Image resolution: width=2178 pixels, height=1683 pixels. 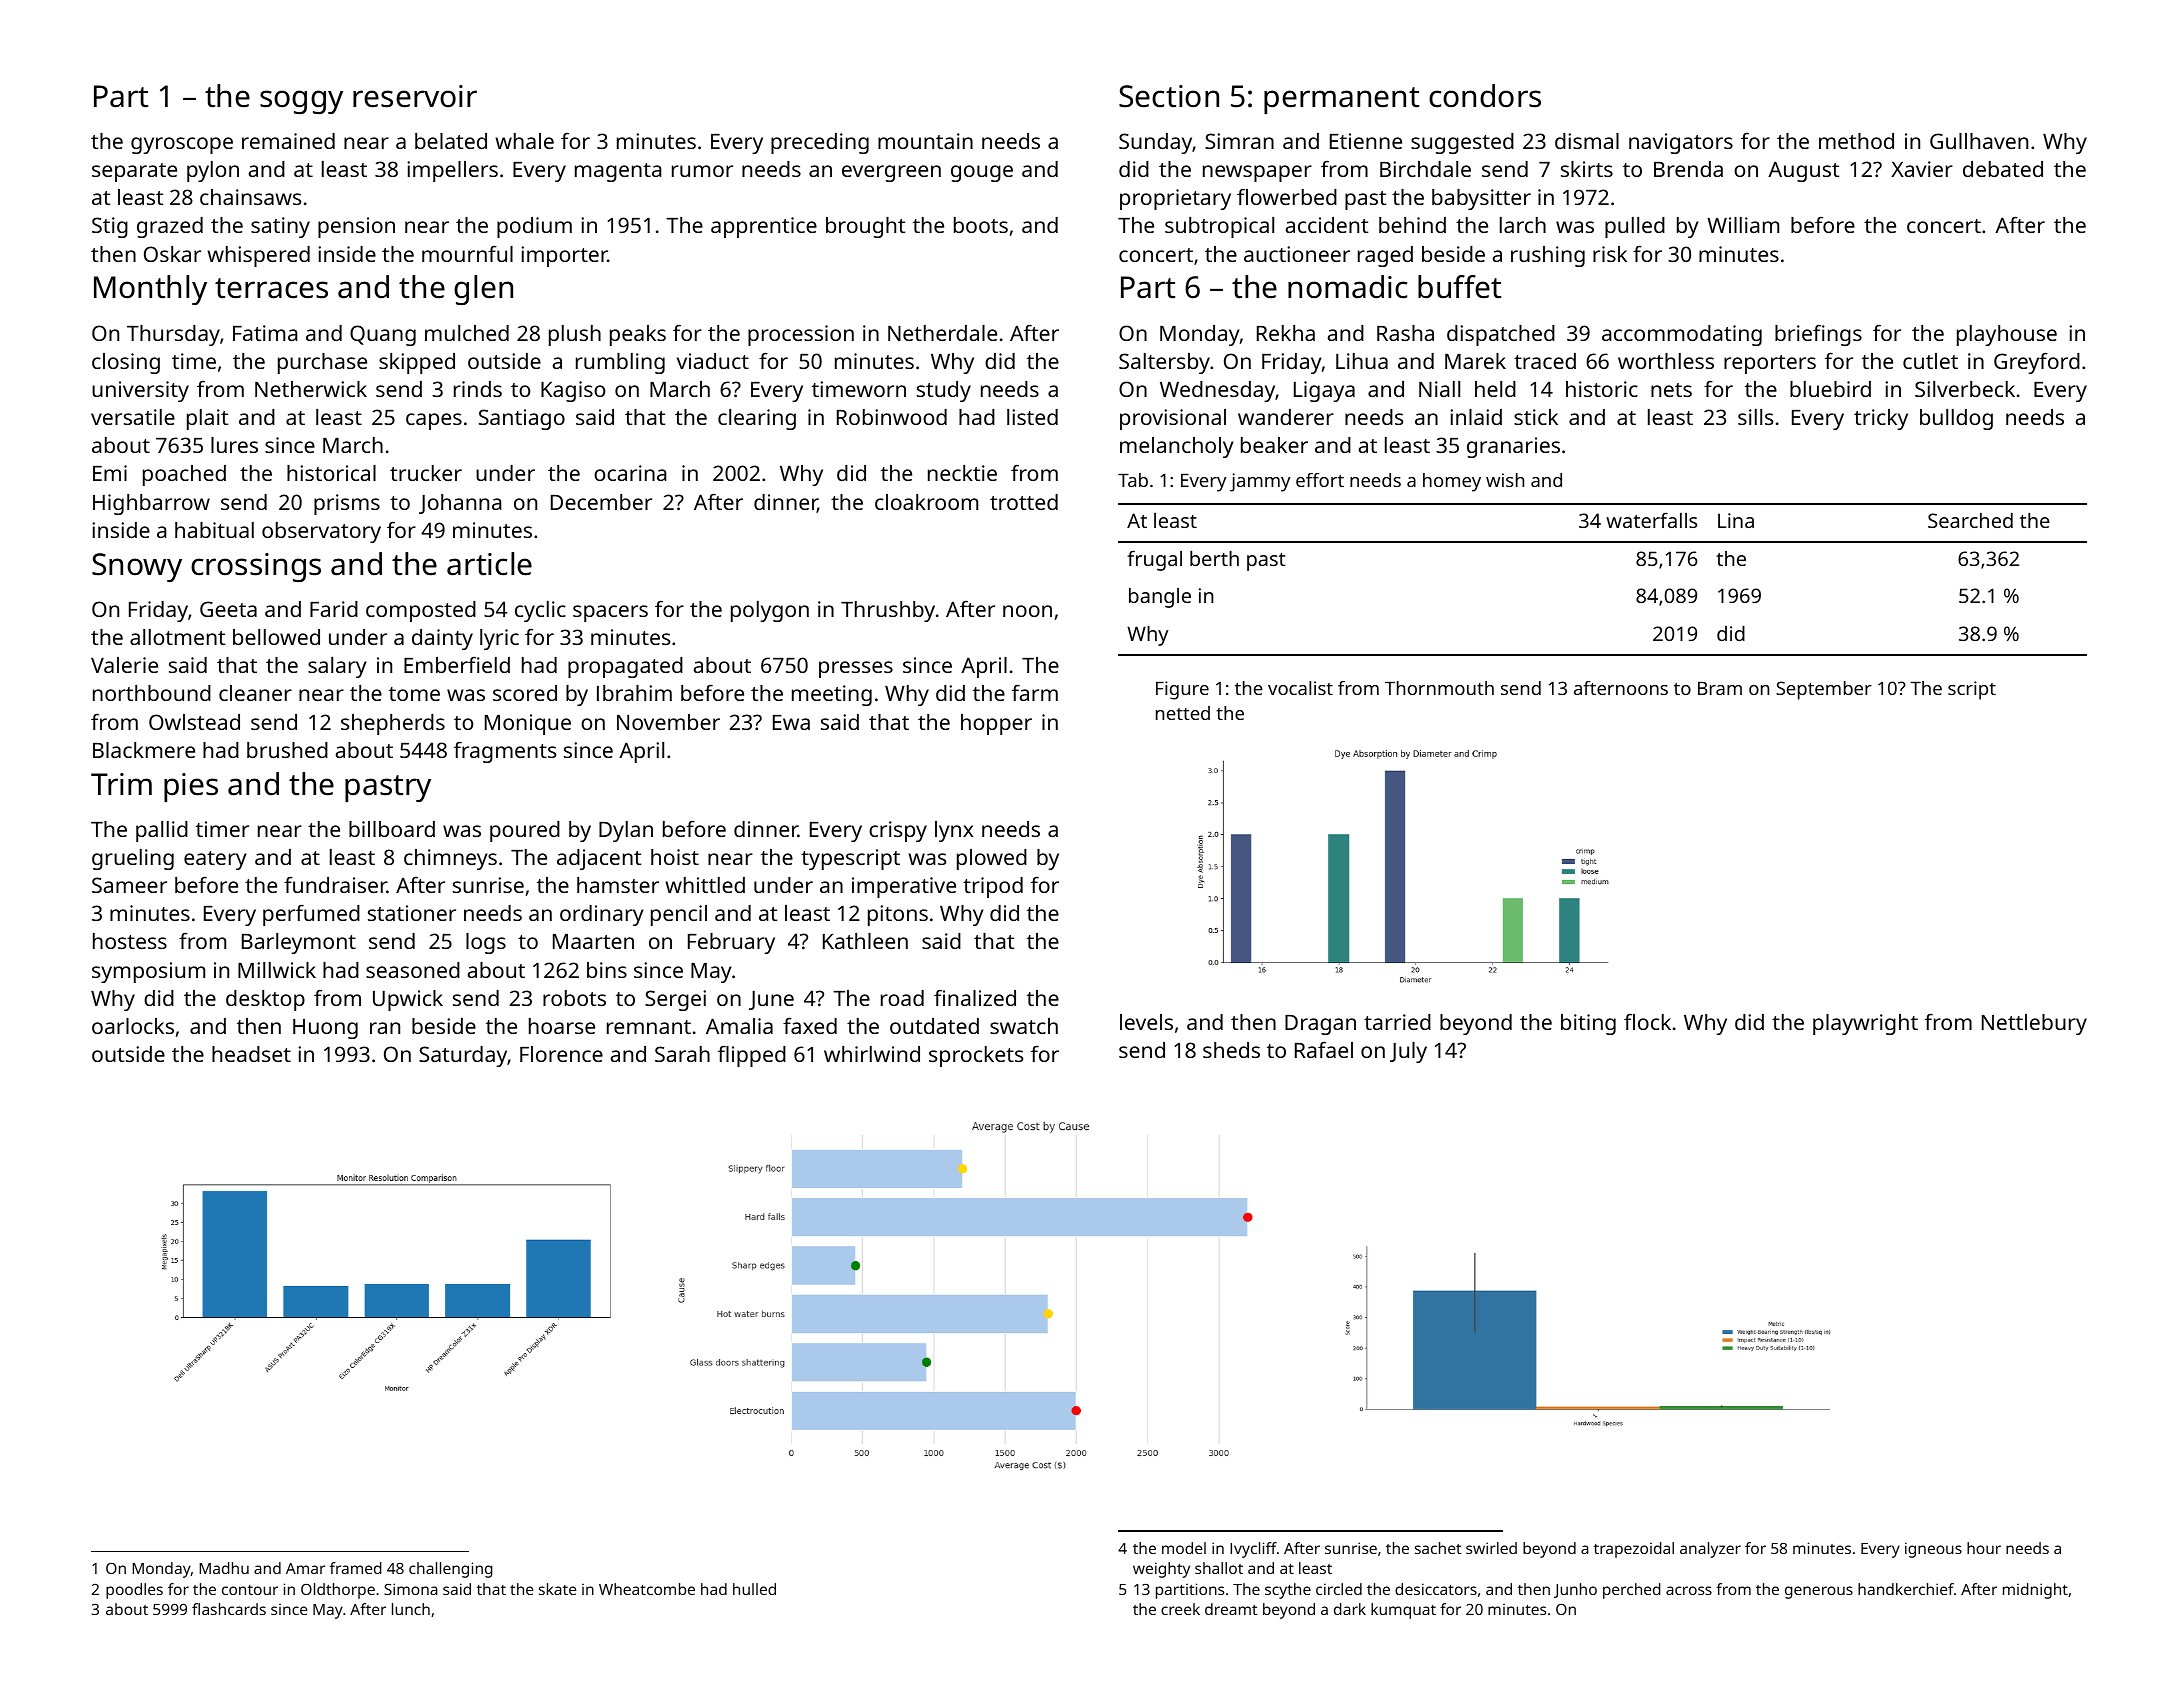 I want to click on sprockets, so click(x=976, y=1056).
